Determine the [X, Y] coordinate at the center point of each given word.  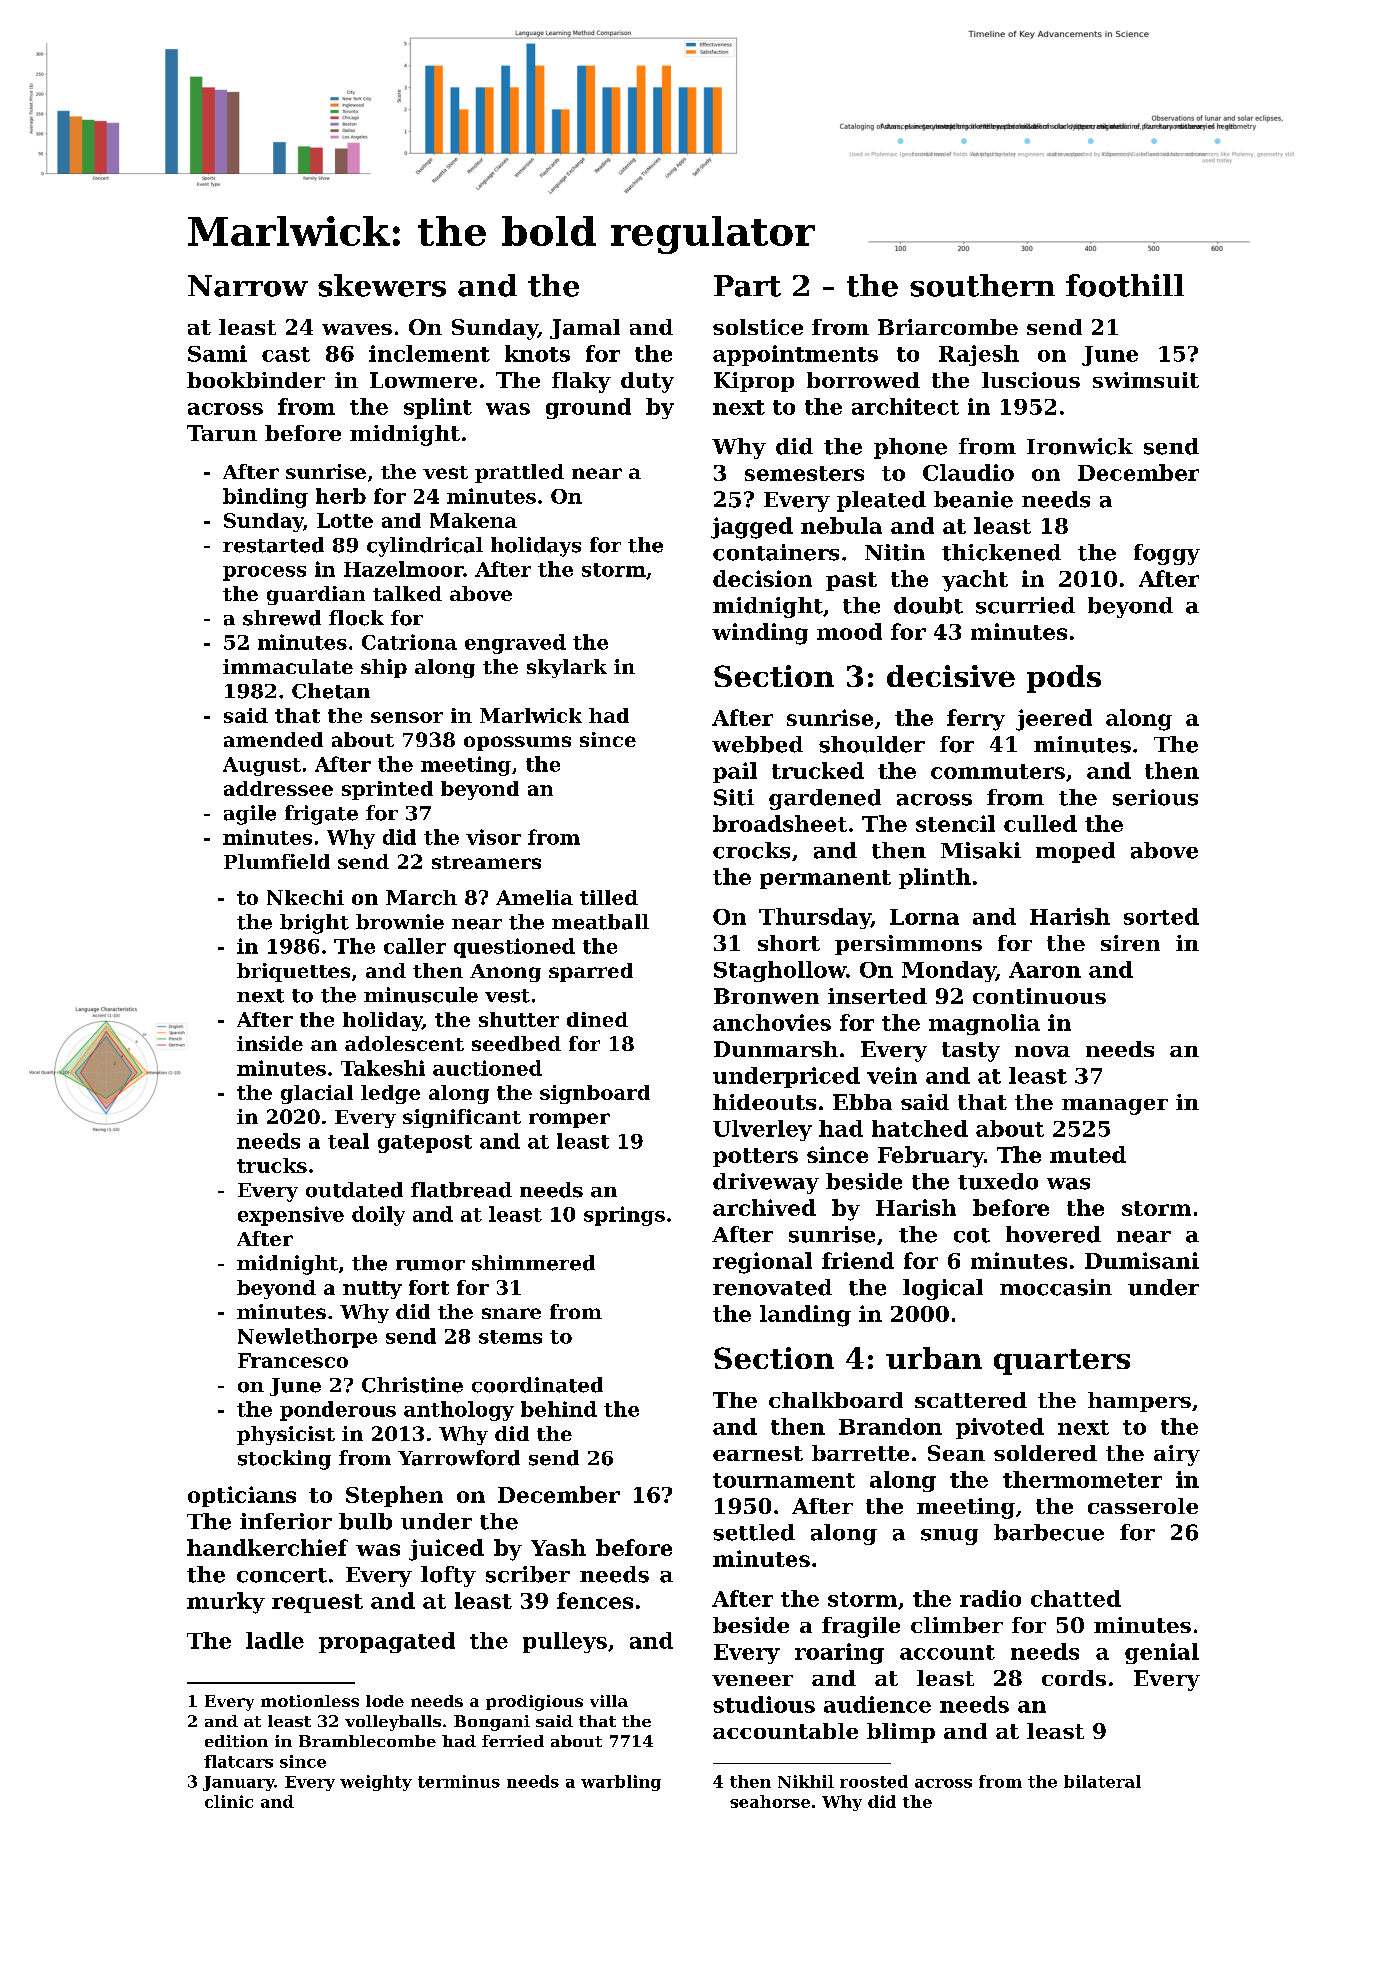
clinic [229, 1801]
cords [1074, 1678]
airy [1177, 1455]
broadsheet [780, 823]
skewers [382, 285]
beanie [973, 499]
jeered [1054, 720]
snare [511, 1313]
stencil [955, 823]
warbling [621, 1783]
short [789, 943]
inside [270, 1043]
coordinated [537, 1385]
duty [647, 382]
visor [493, 837]
